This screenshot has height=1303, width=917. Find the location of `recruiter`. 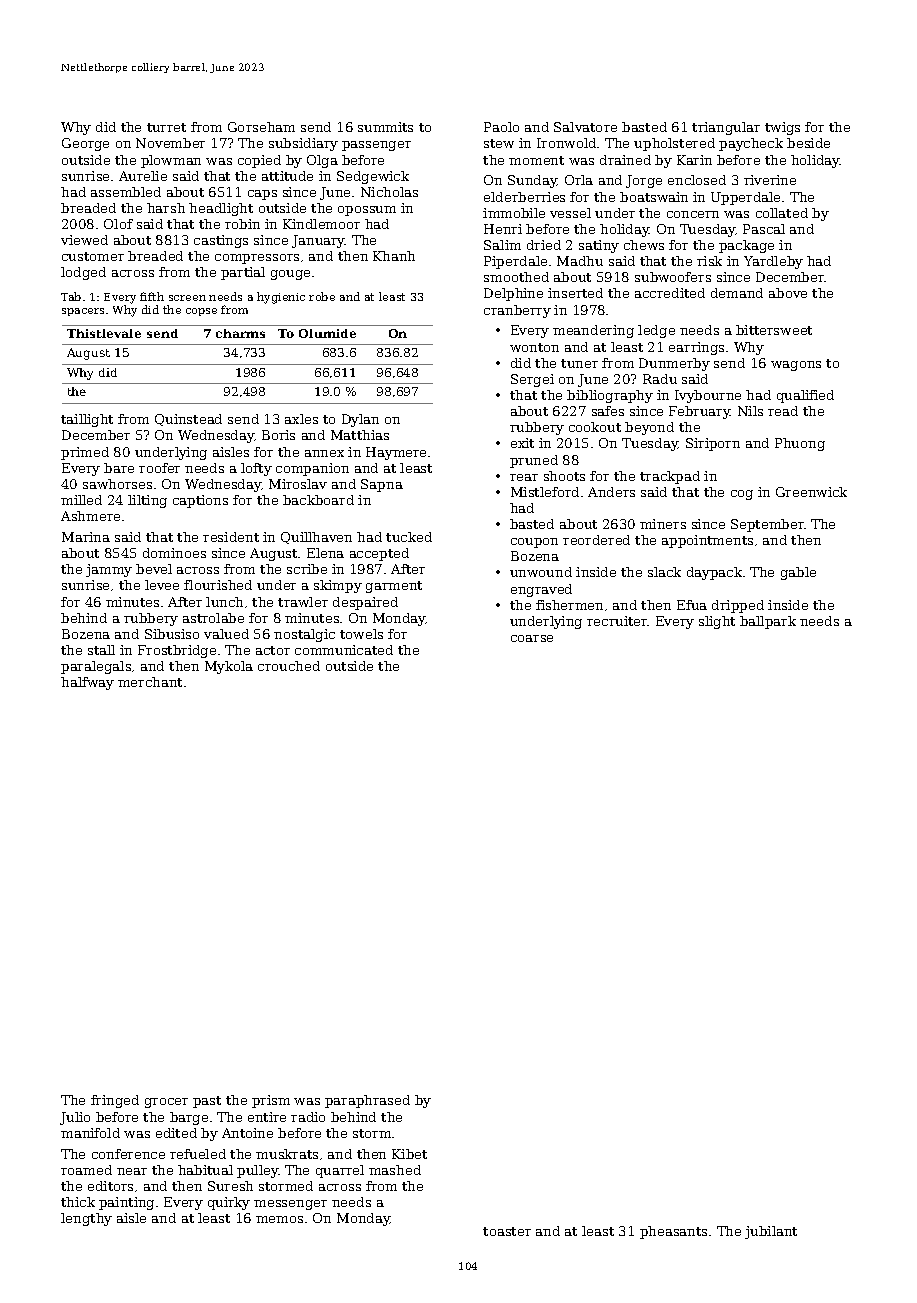

recruiter is located at coordinates (617, 621).
